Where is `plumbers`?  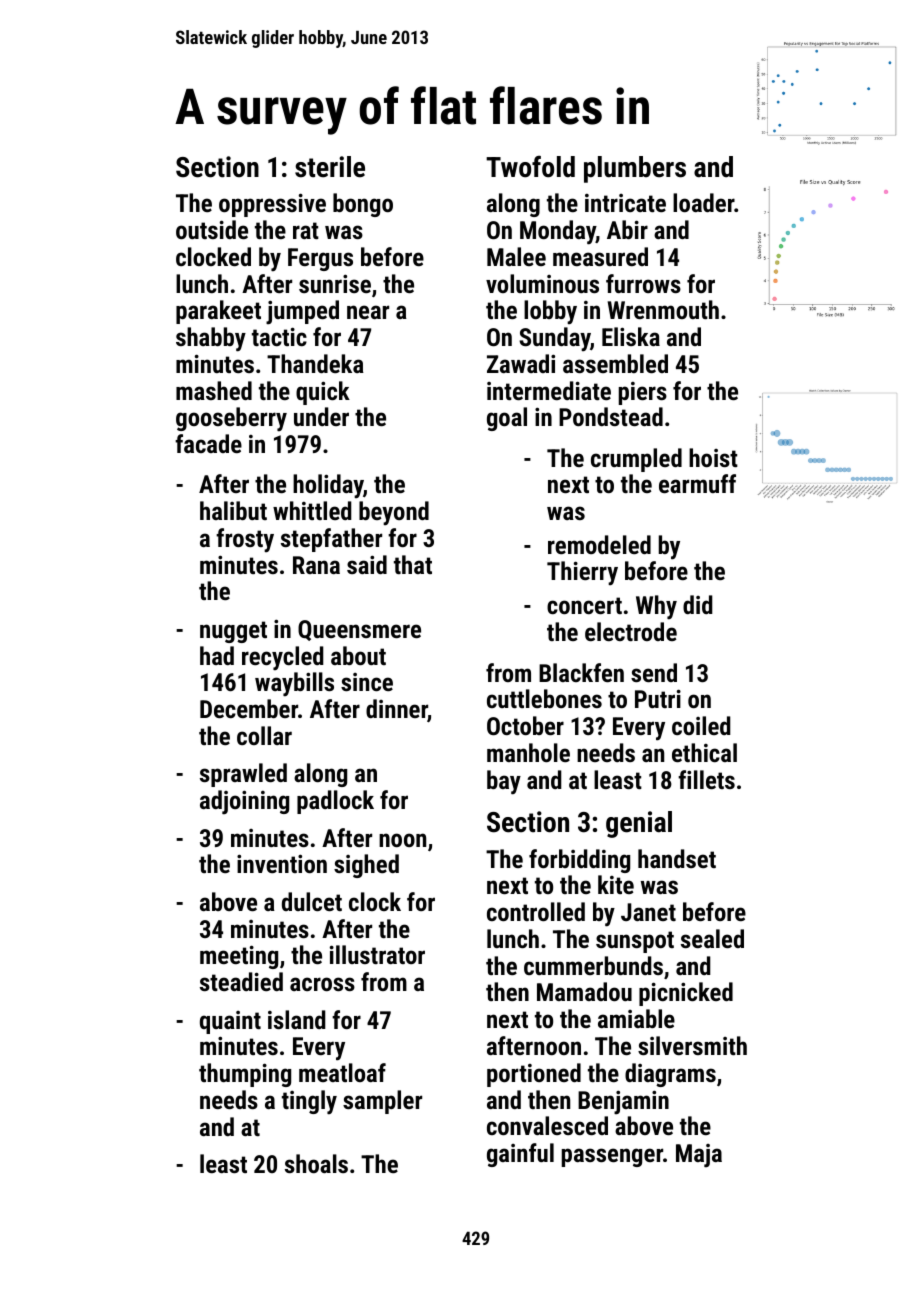
plumbers is located at coordinates (635, 169).
